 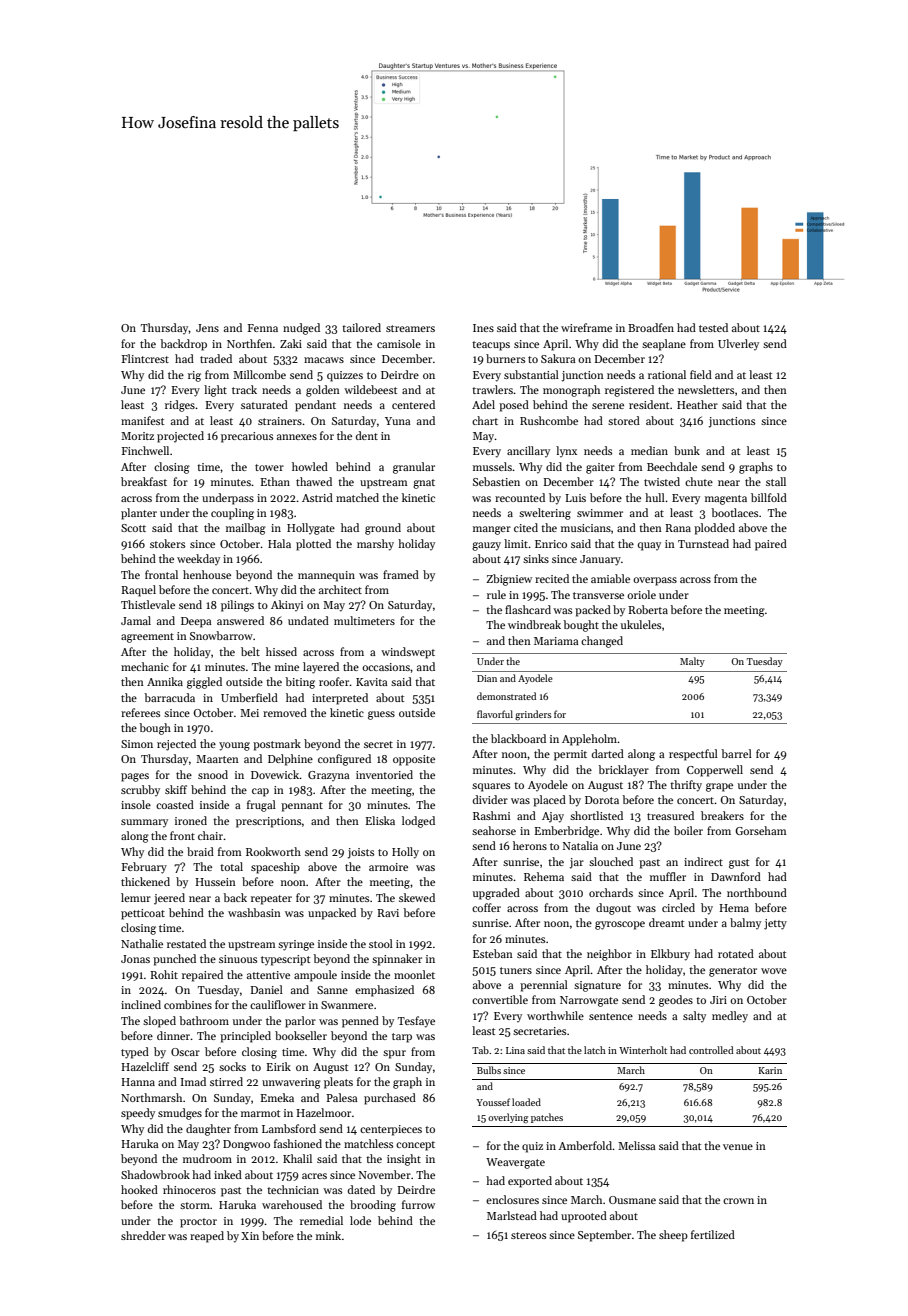 What do you see at coordinates (189, 1189) in the screenshot?
I see `rhinoceros` at bounding box center [189, 1189].
